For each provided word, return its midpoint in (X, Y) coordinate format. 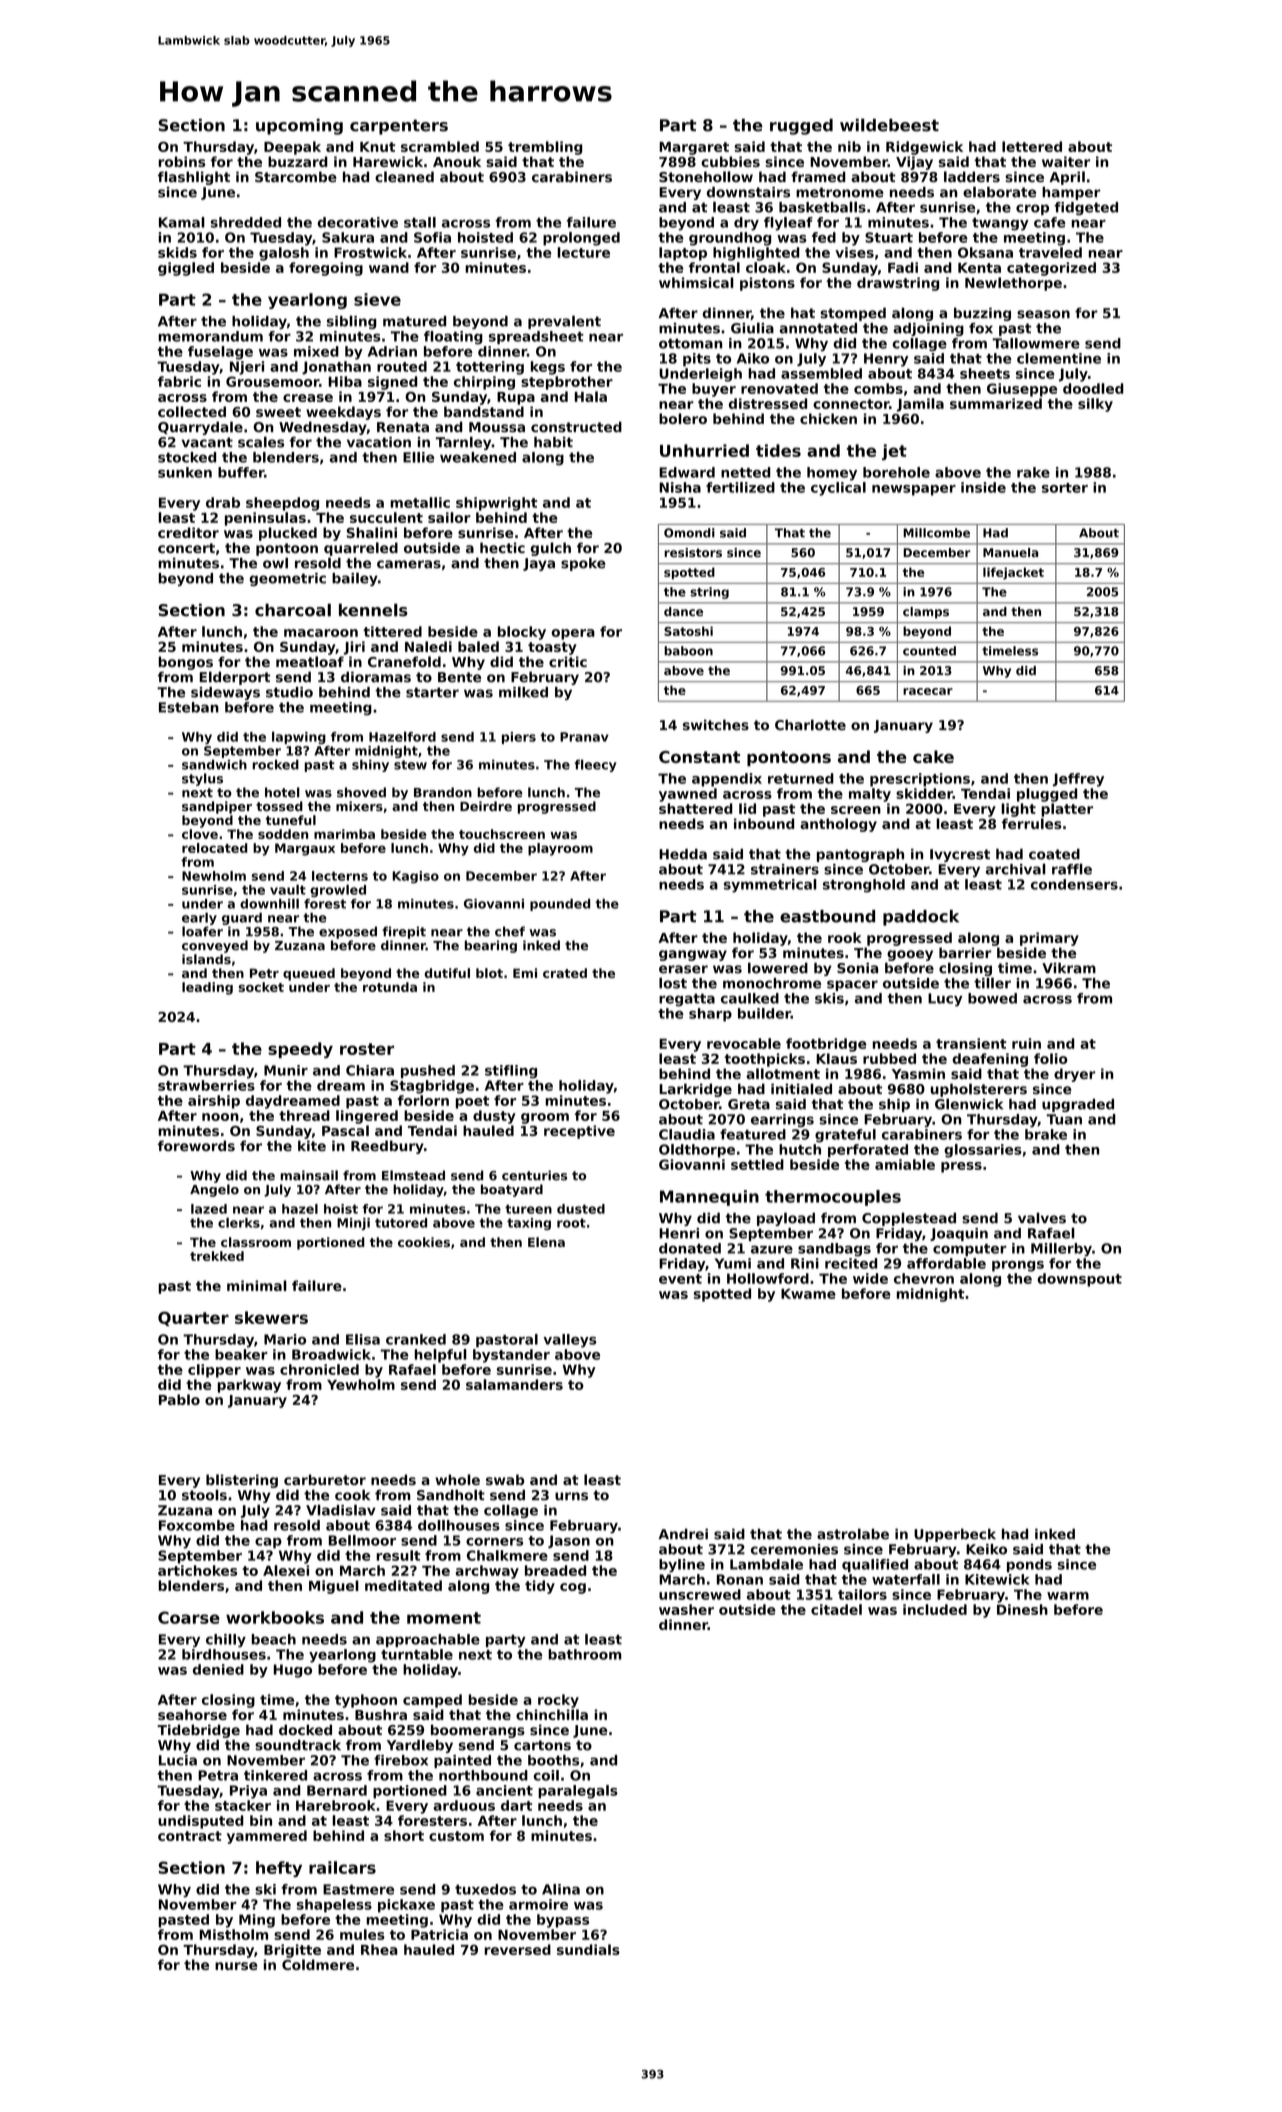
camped (432, 1701)
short (404, 1835)
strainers (785, 869)
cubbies (730, 161)
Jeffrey (1078, 780)
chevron (924, 1278)
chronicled (319, 1369)
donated (690, 1248)
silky (1095, 405)
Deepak (292, 148)
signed (392, 383)
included (935, 1609)
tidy (540, 1587)
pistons (767, 284)
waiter (1066, 161)
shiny (370, 765)
